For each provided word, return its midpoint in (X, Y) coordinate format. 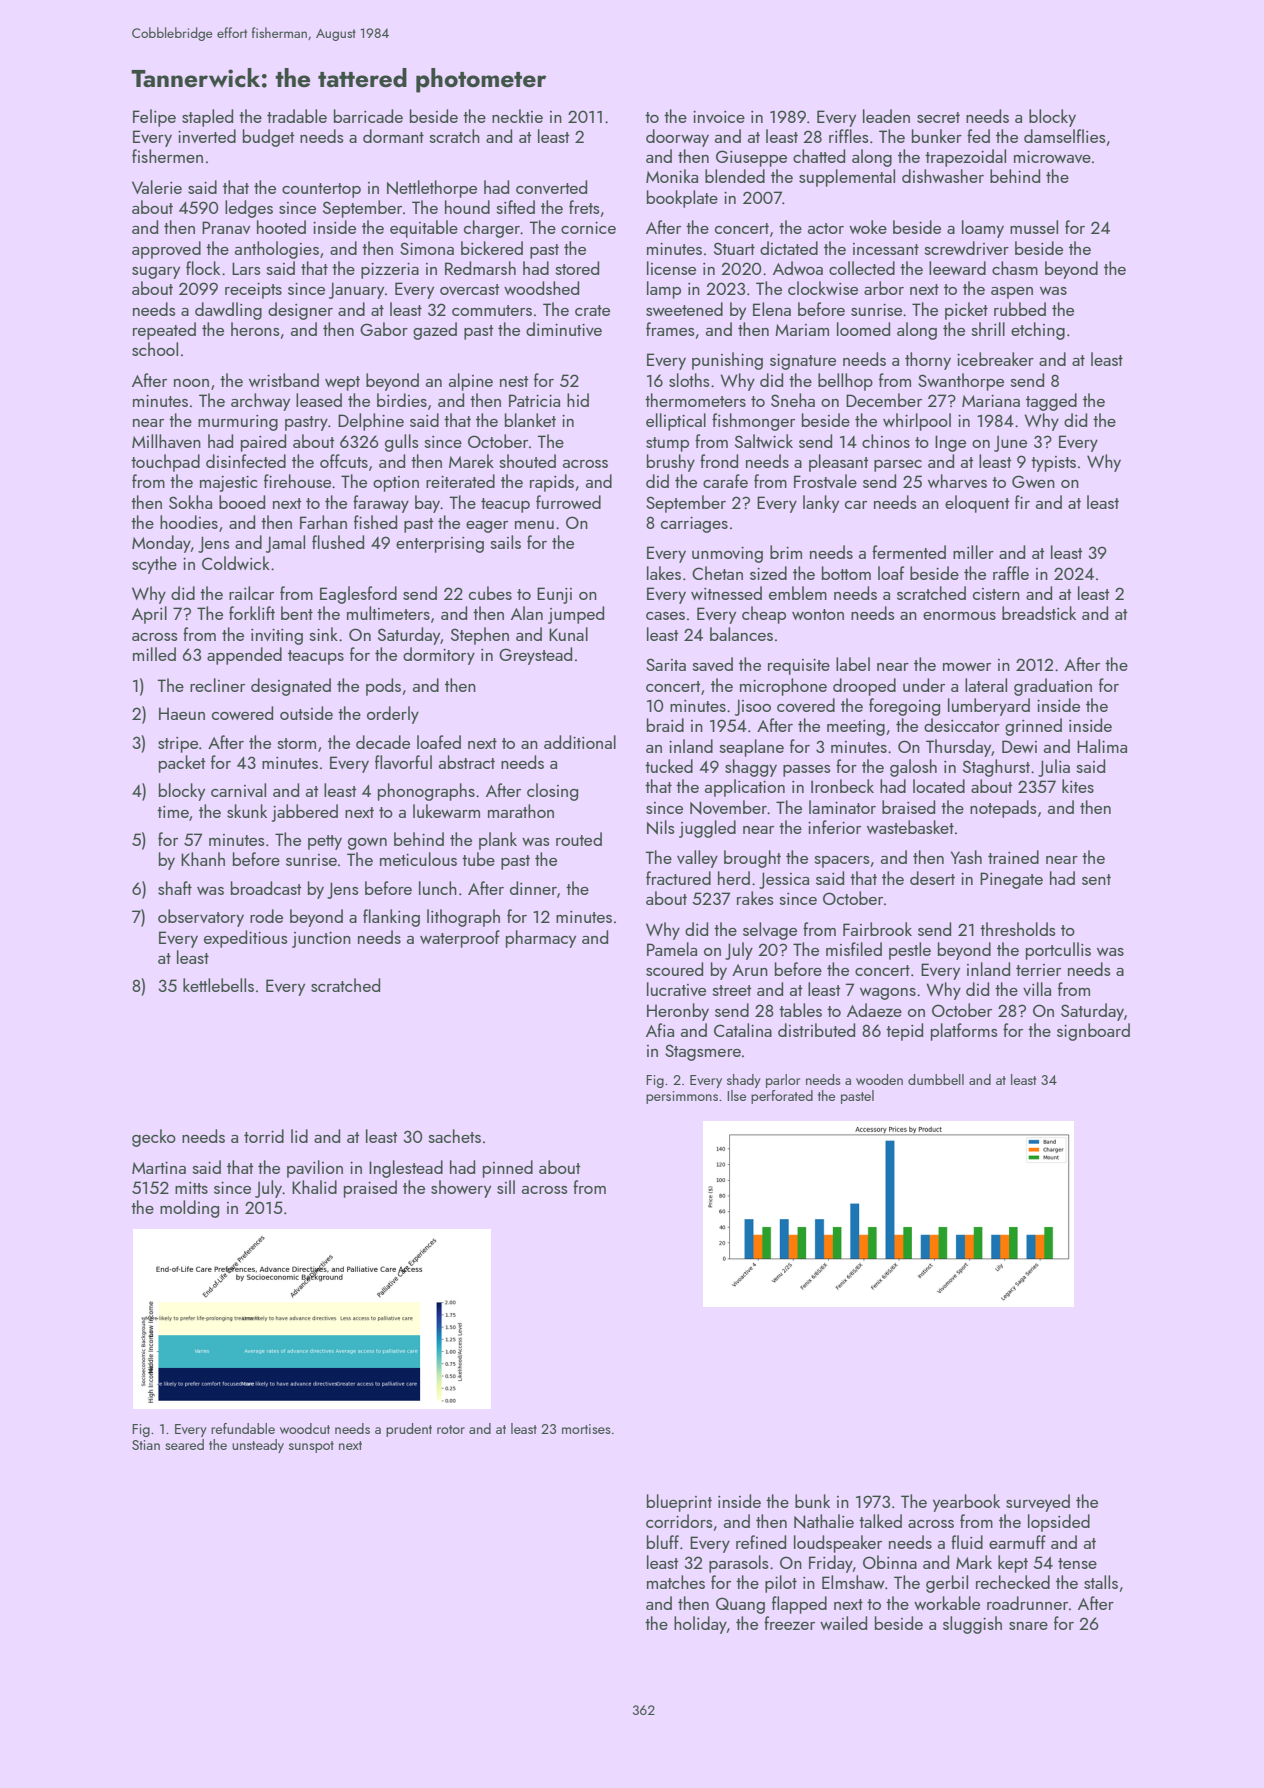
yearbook (966, 1503)
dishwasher (943, 176)
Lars (246, 268)
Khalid (314, 1187)
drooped (864, 687)
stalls (1101, 1582)
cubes (490, 593)
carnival (238, 790)
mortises (586, 1429)
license (671, 268)
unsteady (258, 1446)
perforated (782, 1097)
